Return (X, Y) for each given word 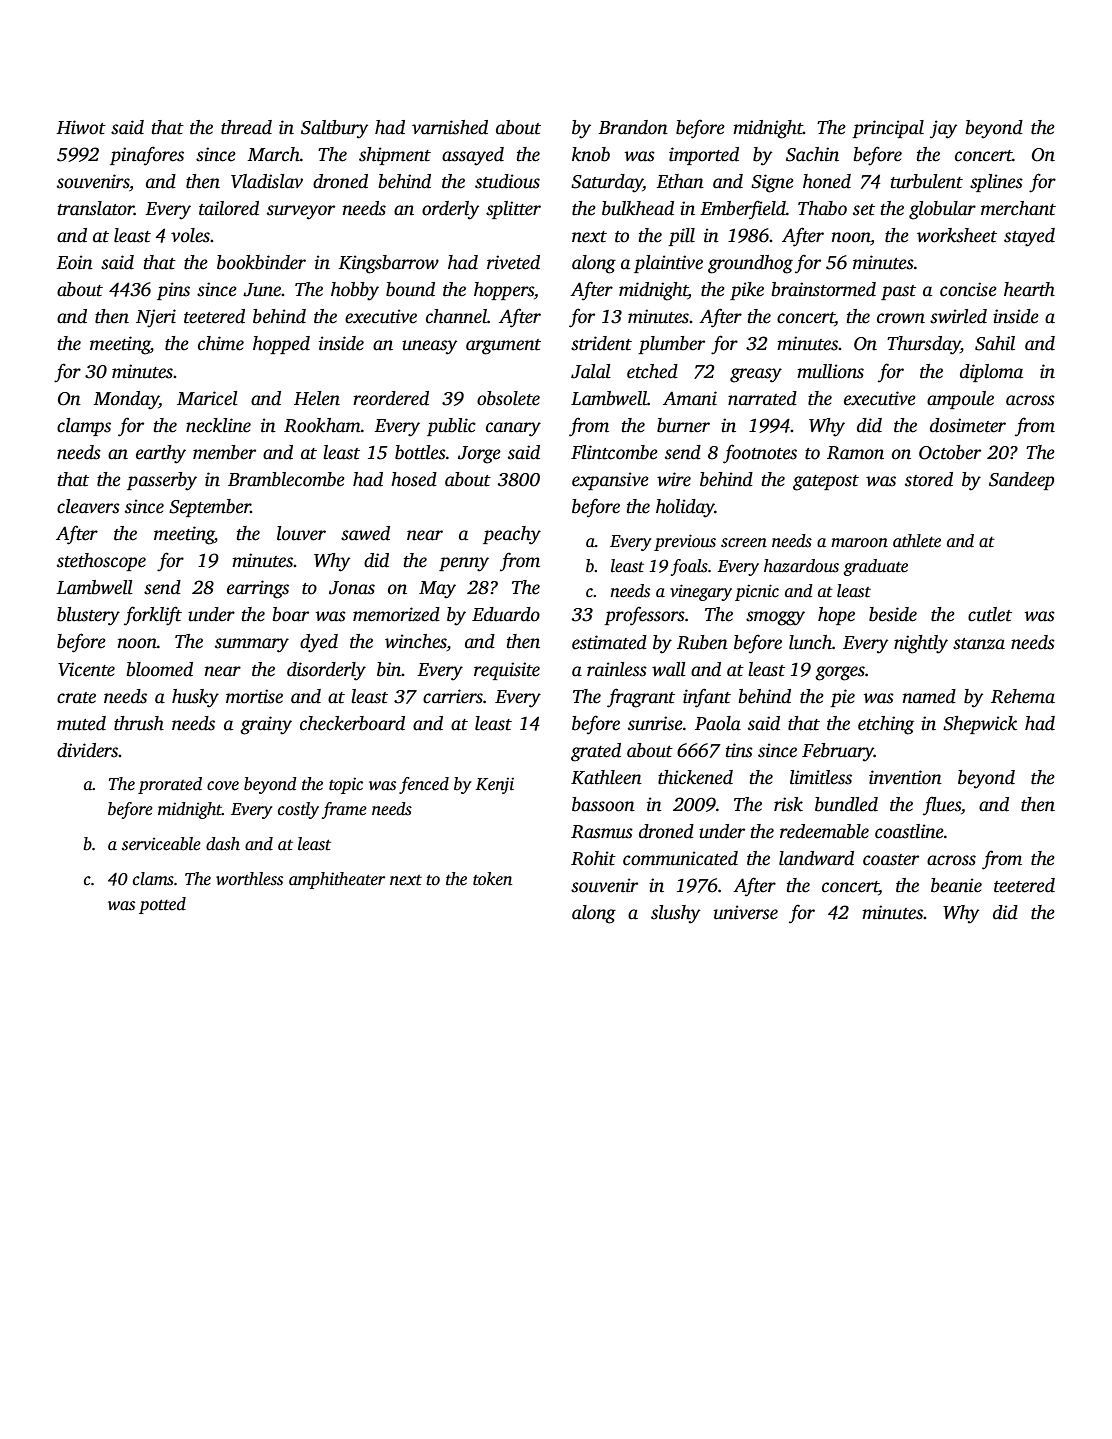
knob (591, 154)
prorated (170, 785)
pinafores (147, 156)
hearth (1029, 289)
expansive (610, 481)
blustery (88, 616)
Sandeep (1021, 481)
